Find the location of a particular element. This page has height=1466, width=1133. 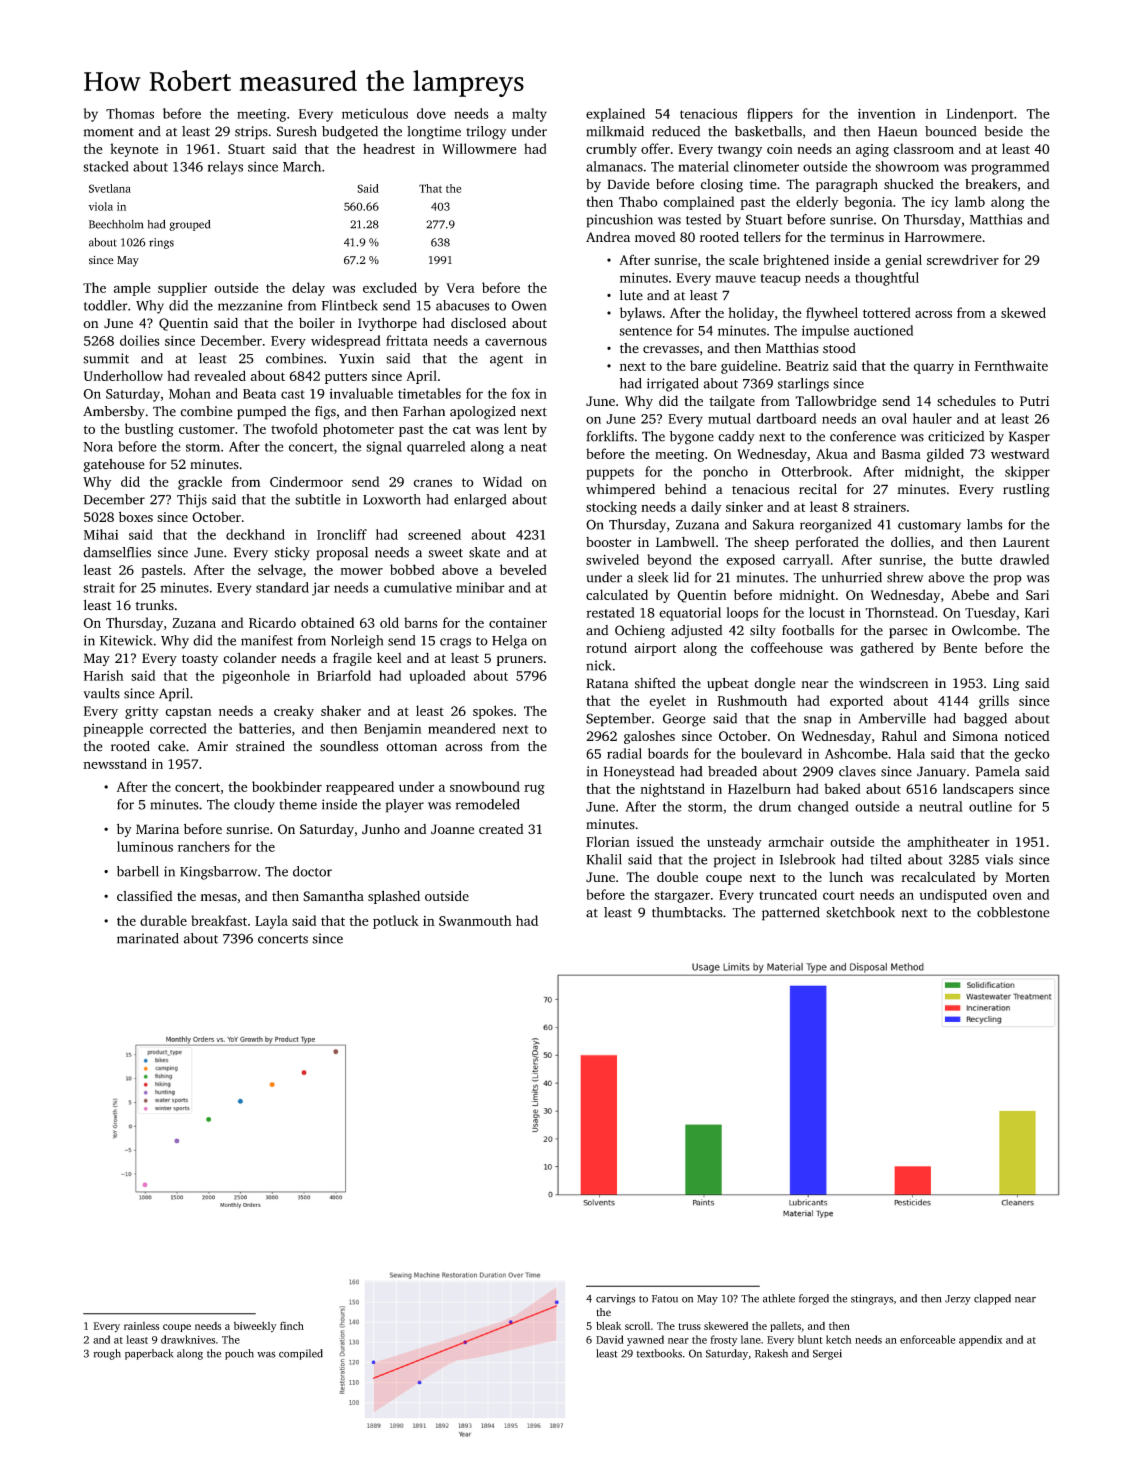

keynote is located at coordinates (134, 150).
